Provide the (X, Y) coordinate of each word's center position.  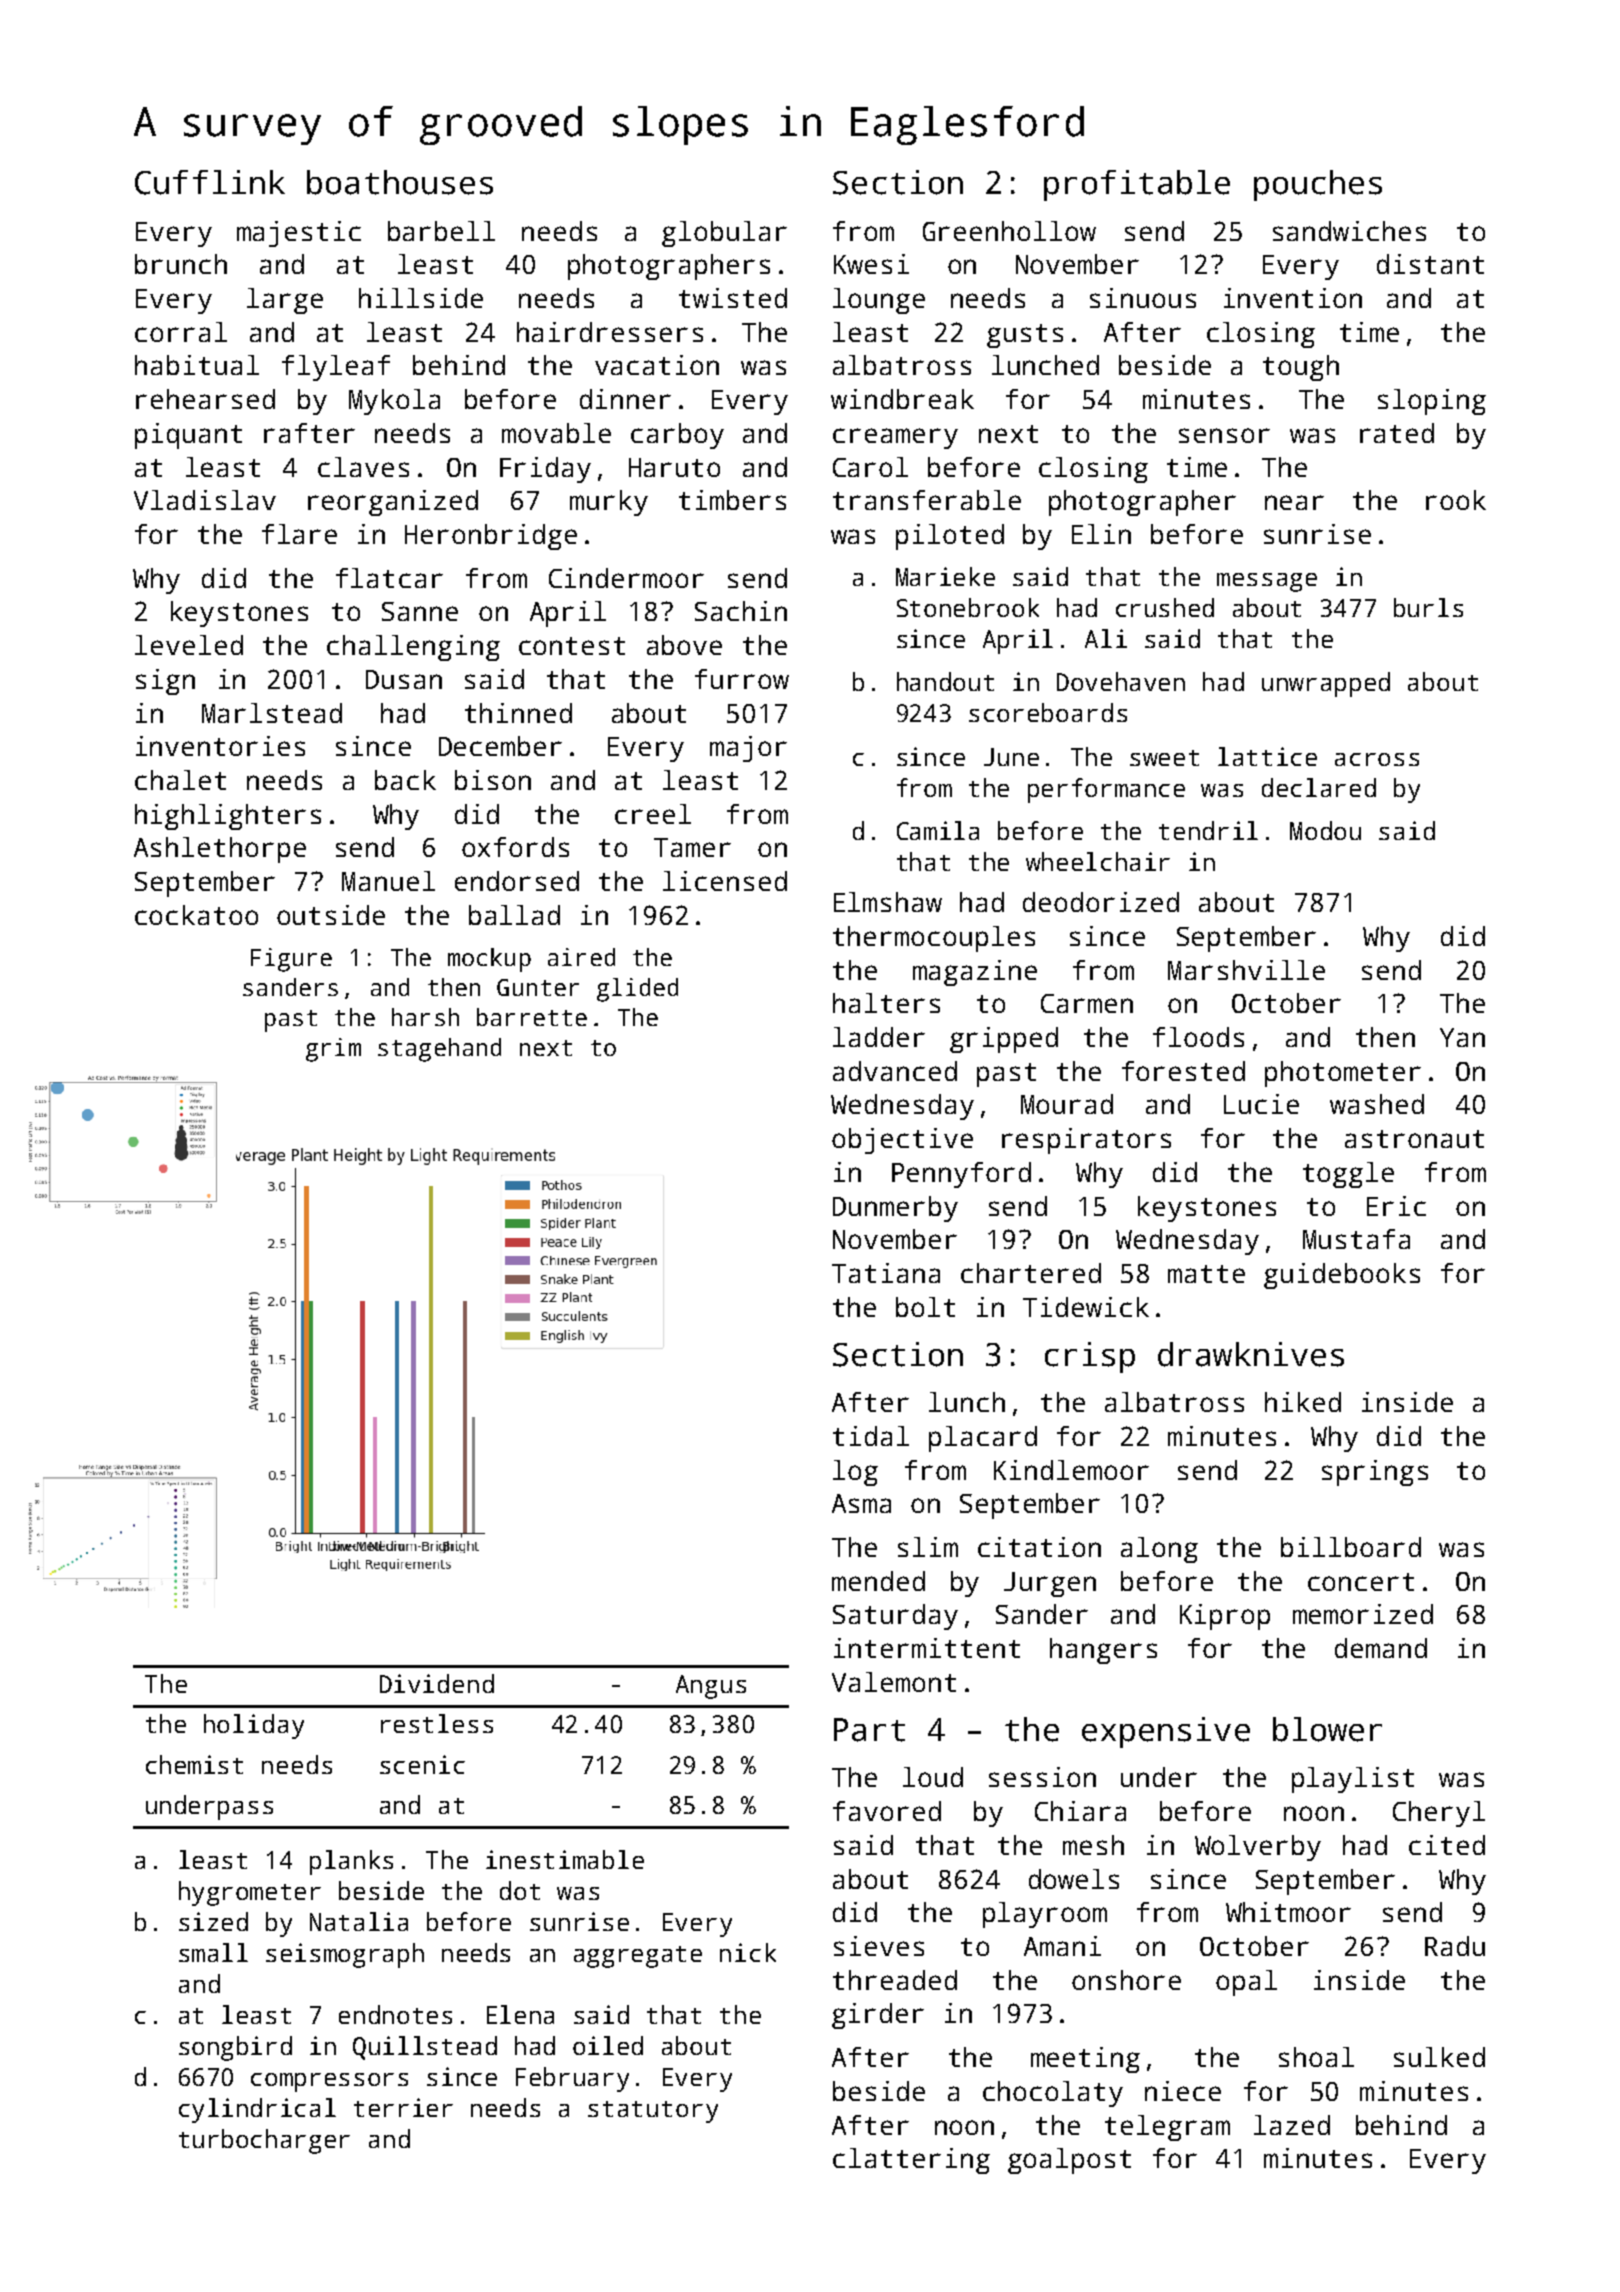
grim (333, 1050)
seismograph (345, 1955)
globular (724, 234)
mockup (489, 960)
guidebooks (1342, 1276)
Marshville (1246, 970)
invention (1293, 298)
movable (556, 433)
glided (637, 990)
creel (653, 814)
